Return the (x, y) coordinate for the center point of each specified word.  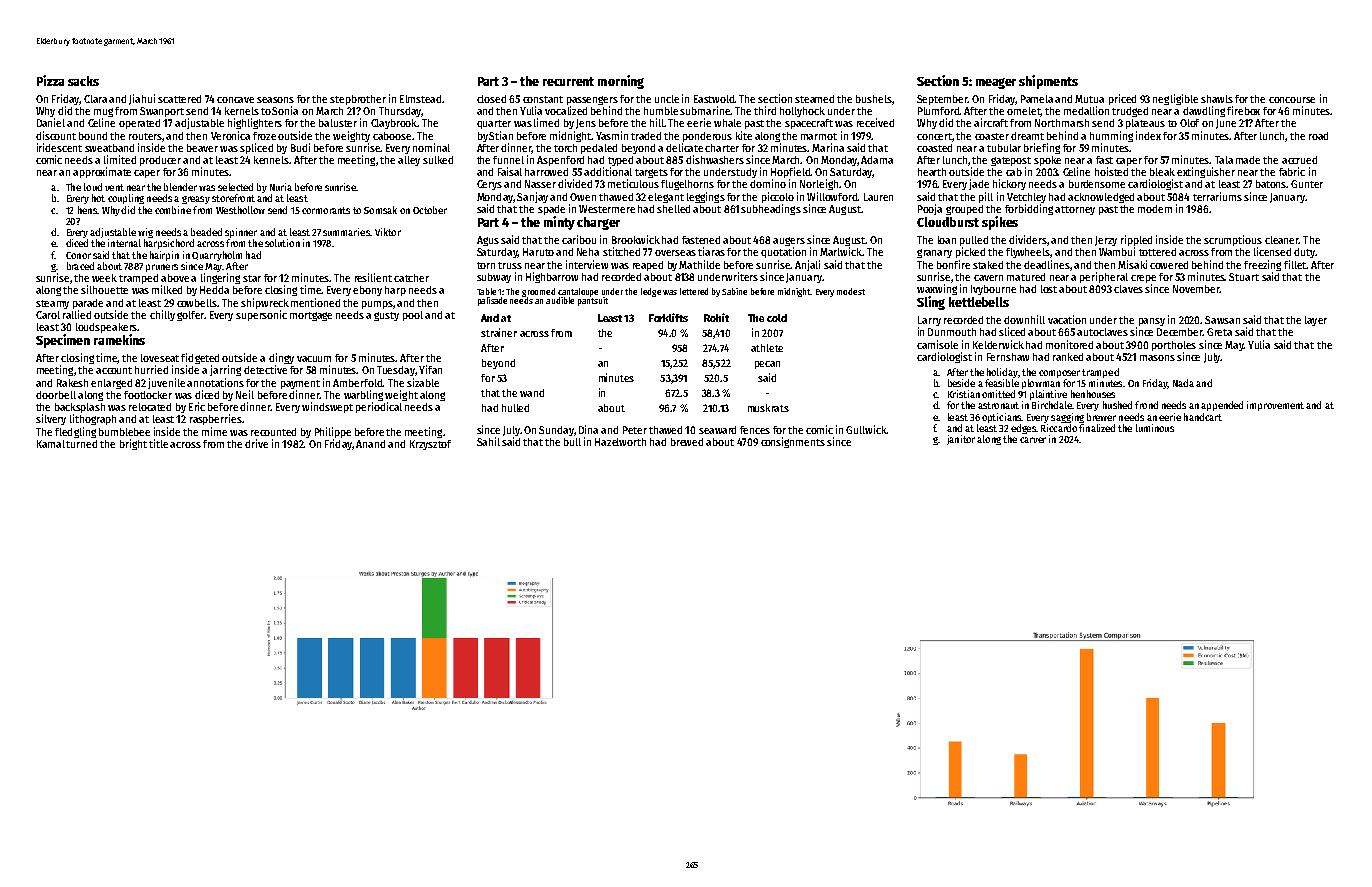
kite (744, 135)
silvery (51, 419)
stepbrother (358, 100)
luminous (1155, 428)
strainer (499, 332)
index (1148, 135)
